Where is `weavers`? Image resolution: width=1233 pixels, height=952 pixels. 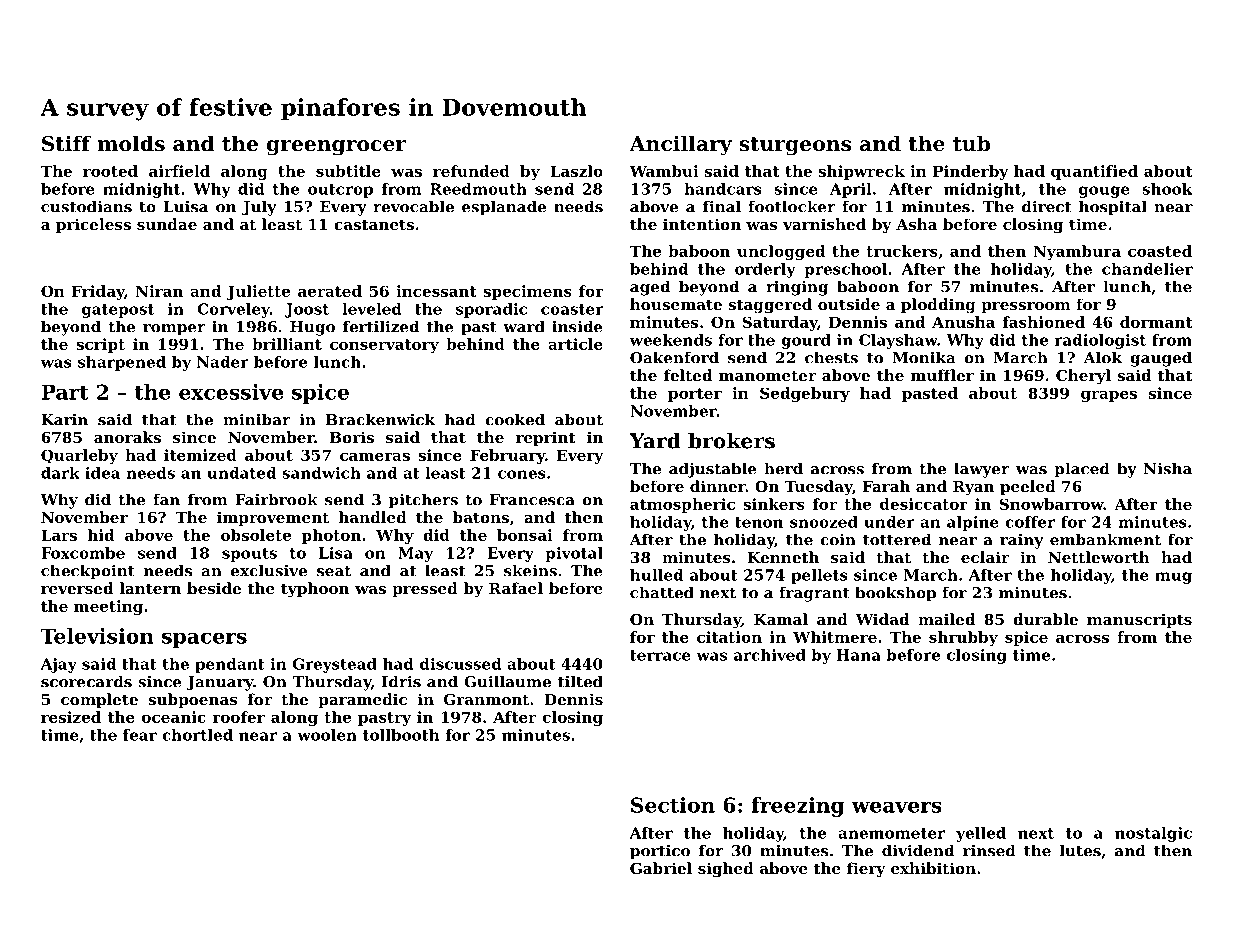
weavers is located at coordinates (896, 807).
